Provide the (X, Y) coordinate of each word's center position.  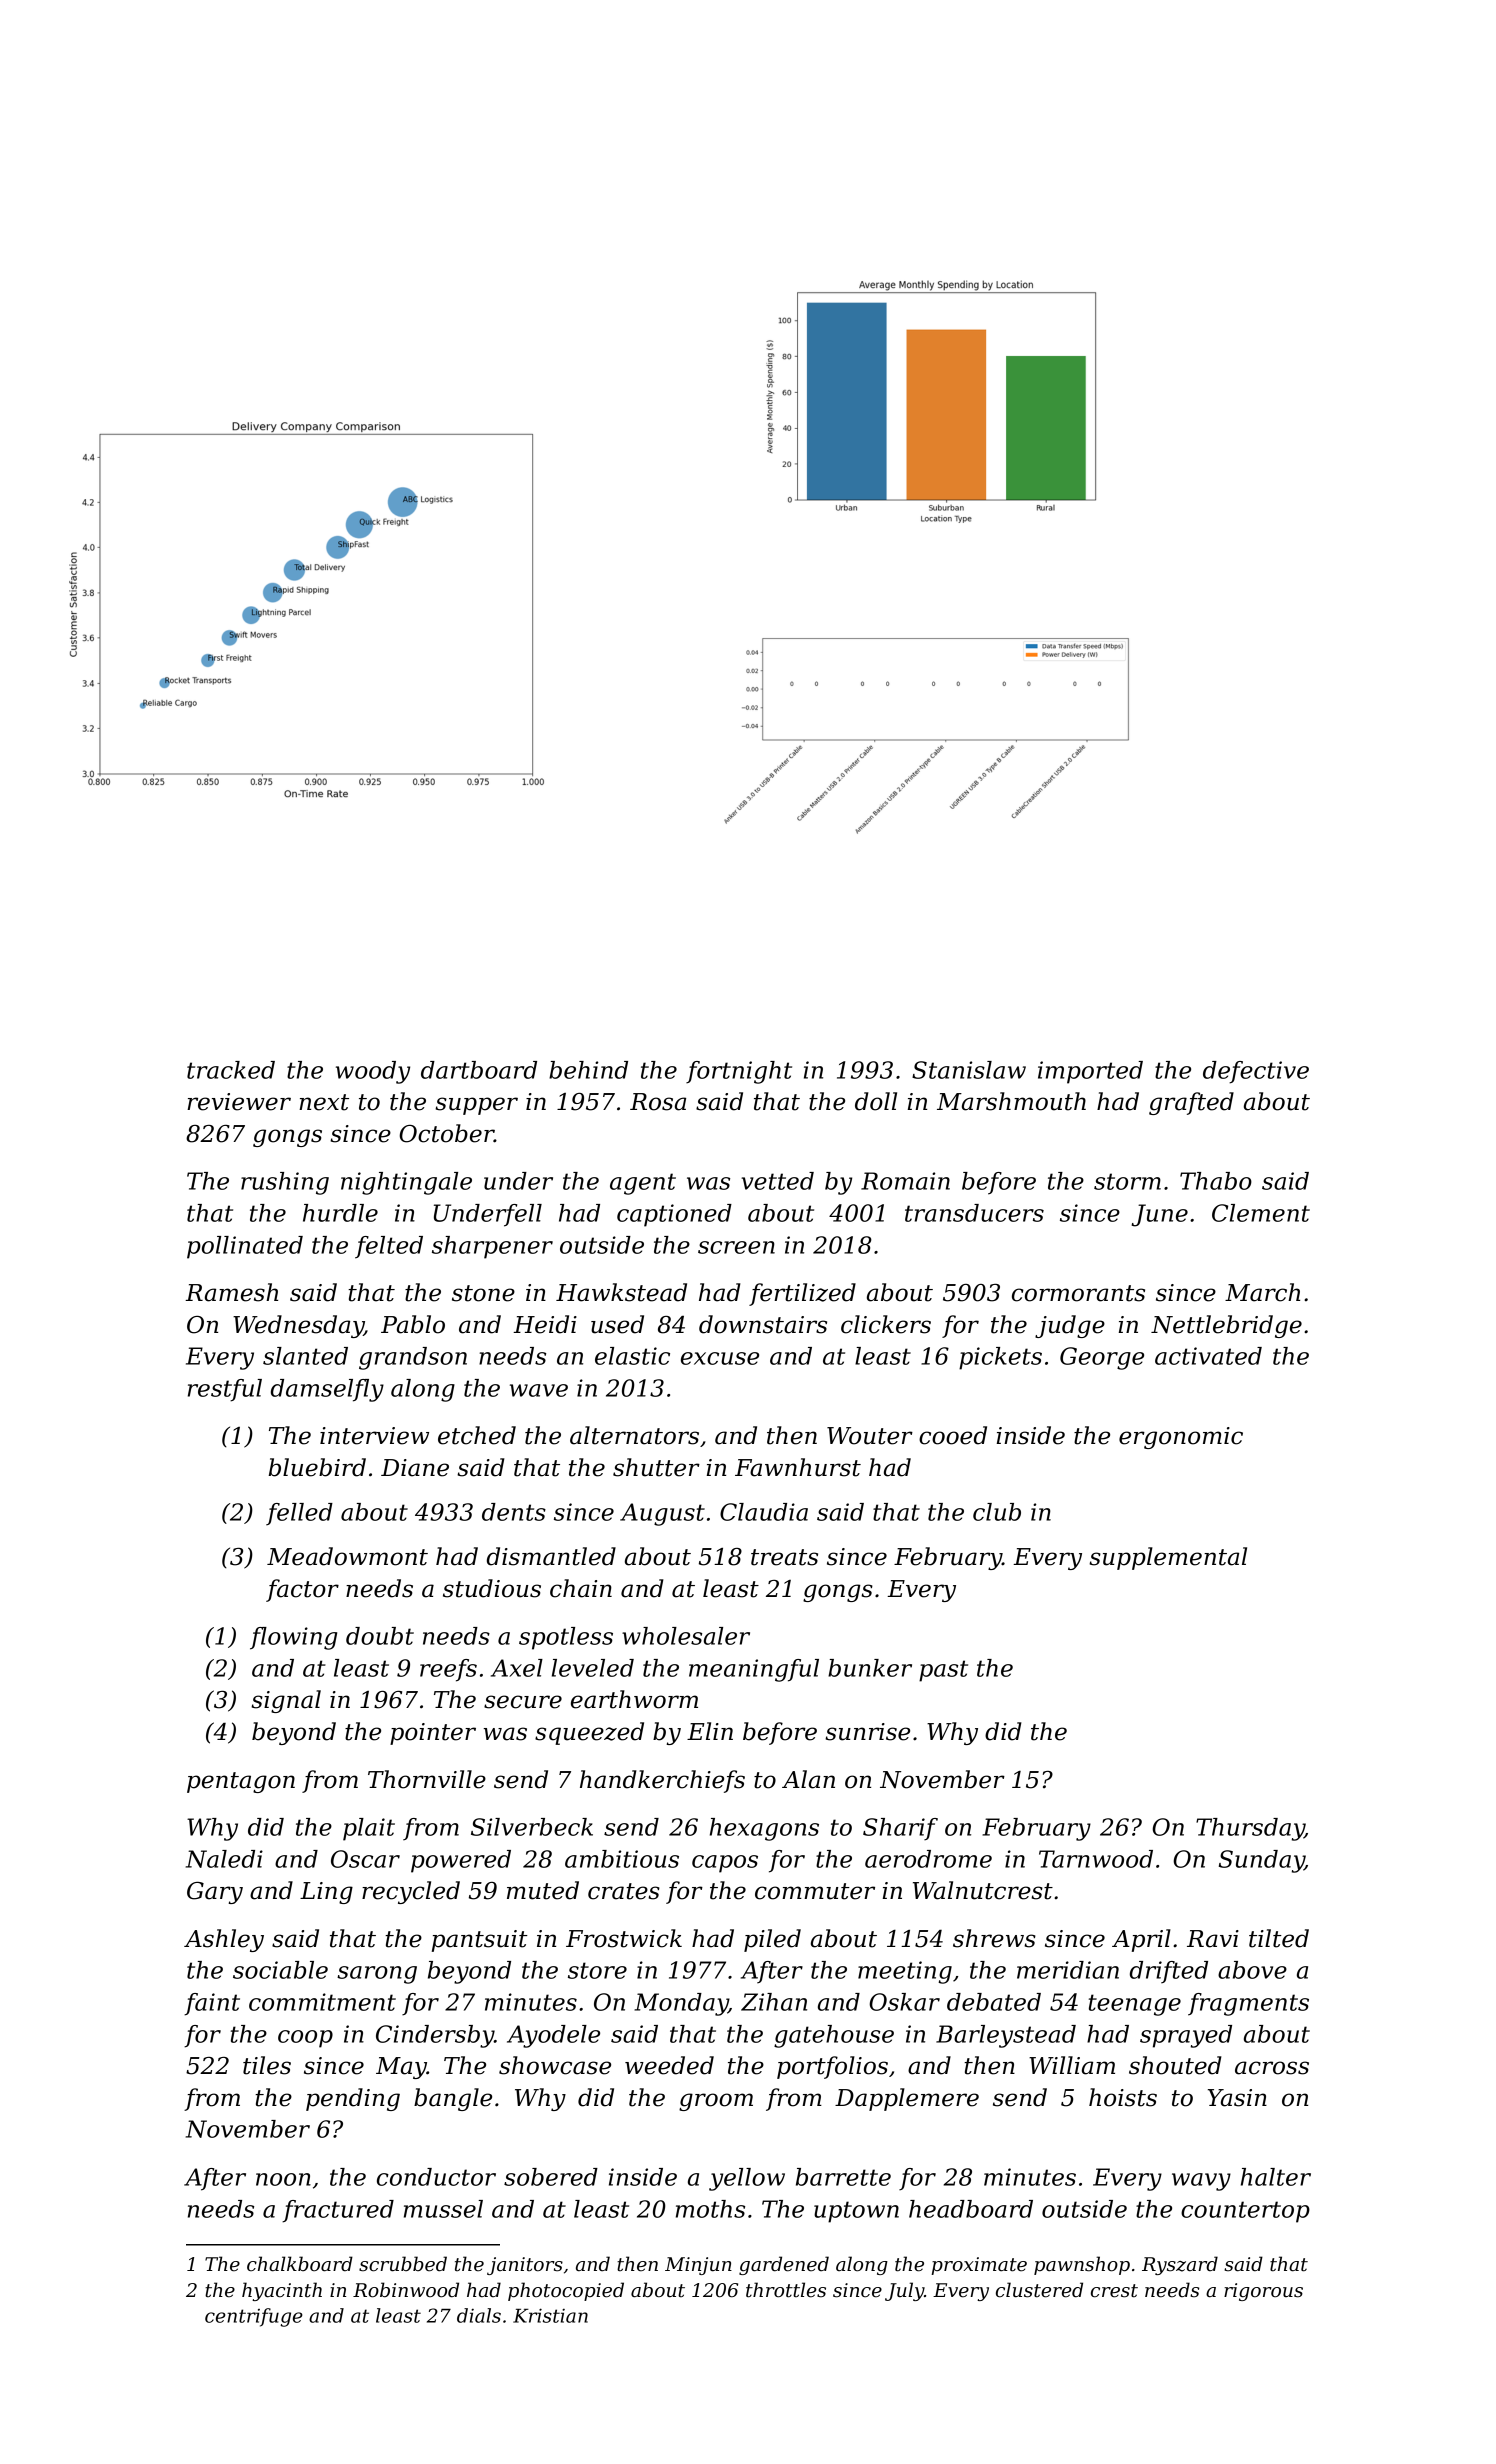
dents (514, 1512)
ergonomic (1181, 1438)
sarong (377, 1975)
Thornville (427, 1779)
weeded (669, 2065)
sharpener (492, 1247)
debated (994, 2002)
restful (225, 1390)
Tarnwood (1096, 1859)
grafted (1191, 1103)
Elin (710, 1731)
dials (479, 2315)
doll (876, 1101)
